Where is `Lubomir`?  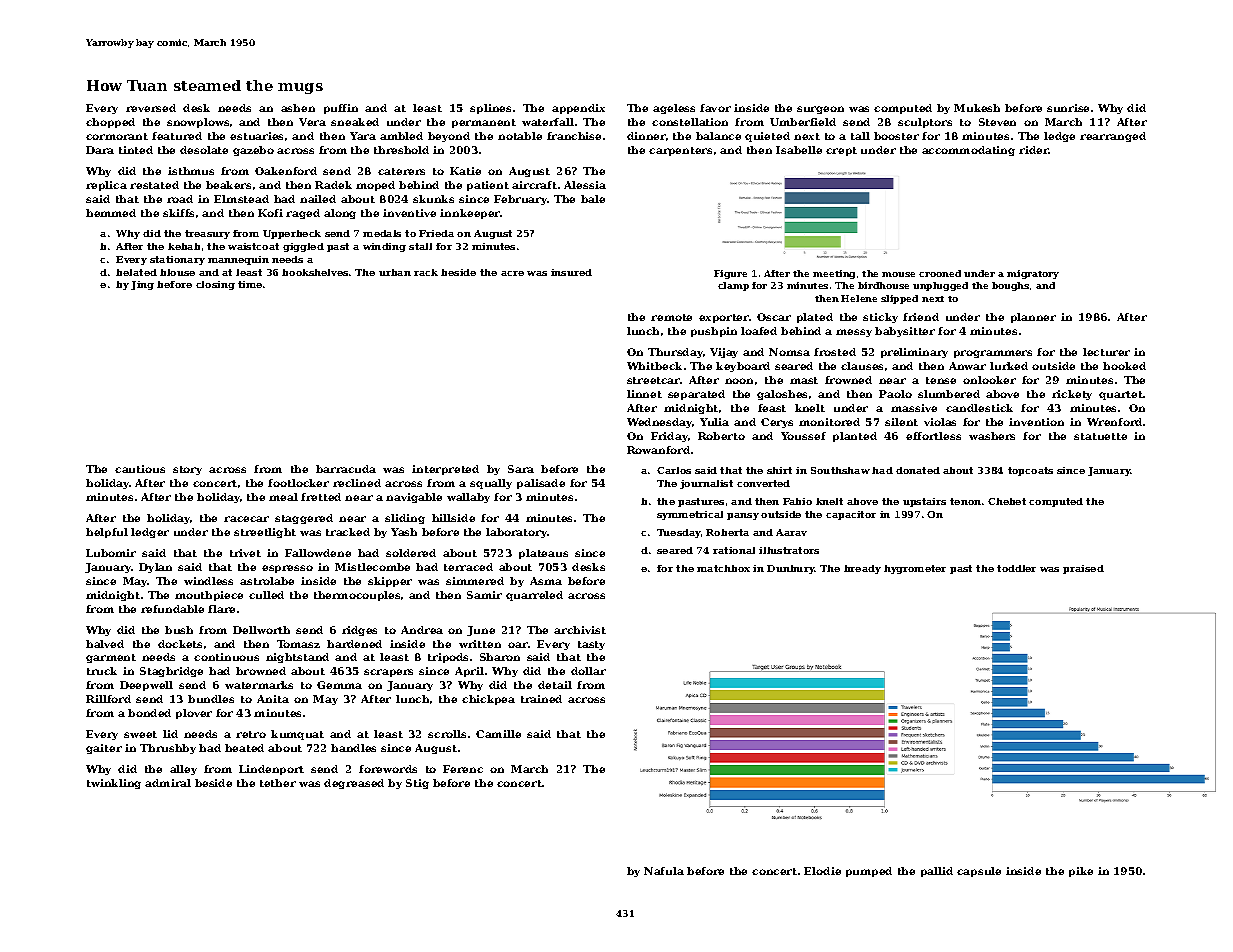
Lubomir is located at coordinates (111, 553).
